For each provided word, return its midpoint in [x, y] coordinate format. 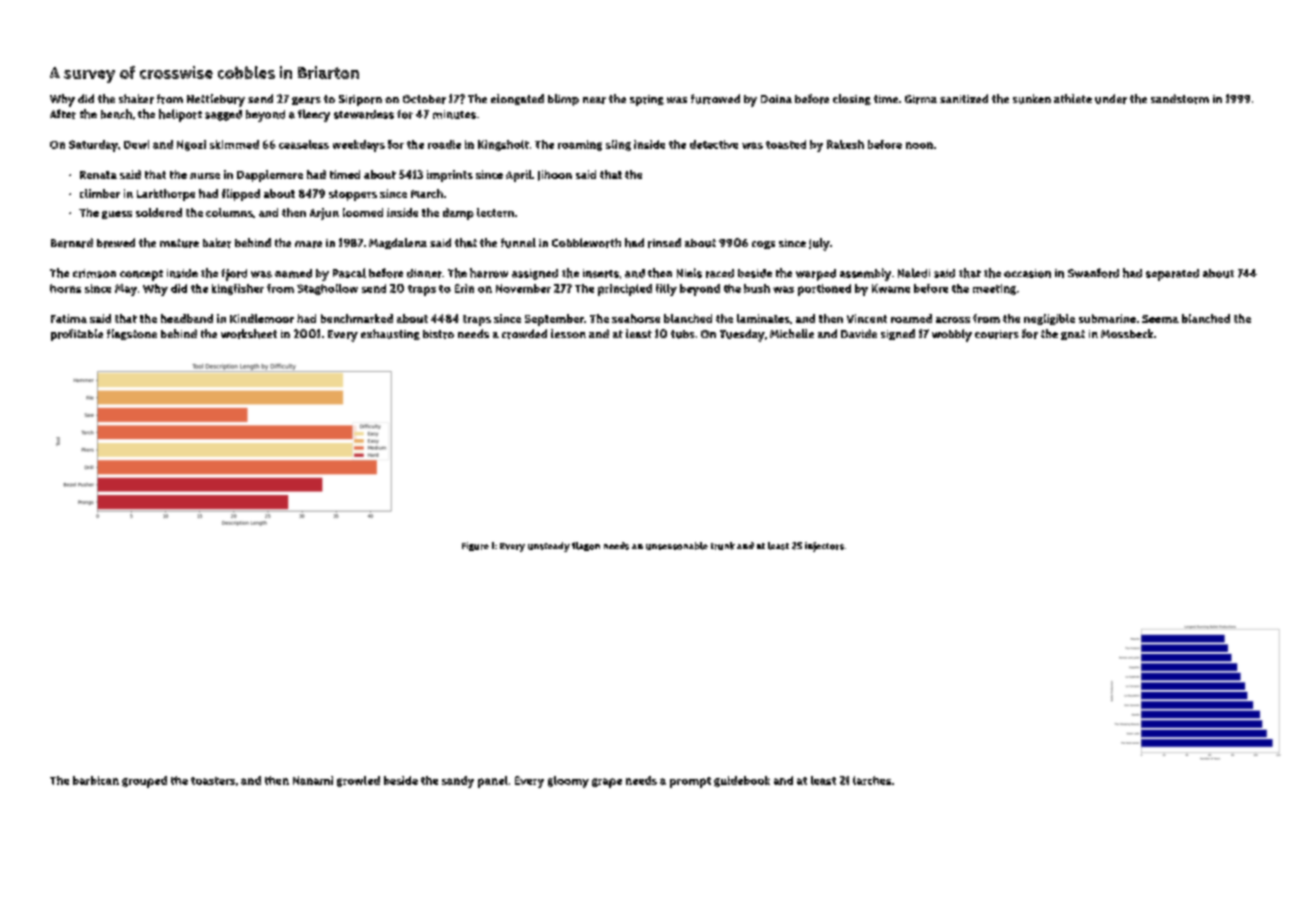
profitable [77, 335]
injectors [824, 547]
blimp [563, 100]
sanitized [964, 98]
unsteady [549, 547]
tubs [683, 334]
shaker [136, 99]
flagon [586, 546]
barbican [96, 780]
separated [1172, 275]
